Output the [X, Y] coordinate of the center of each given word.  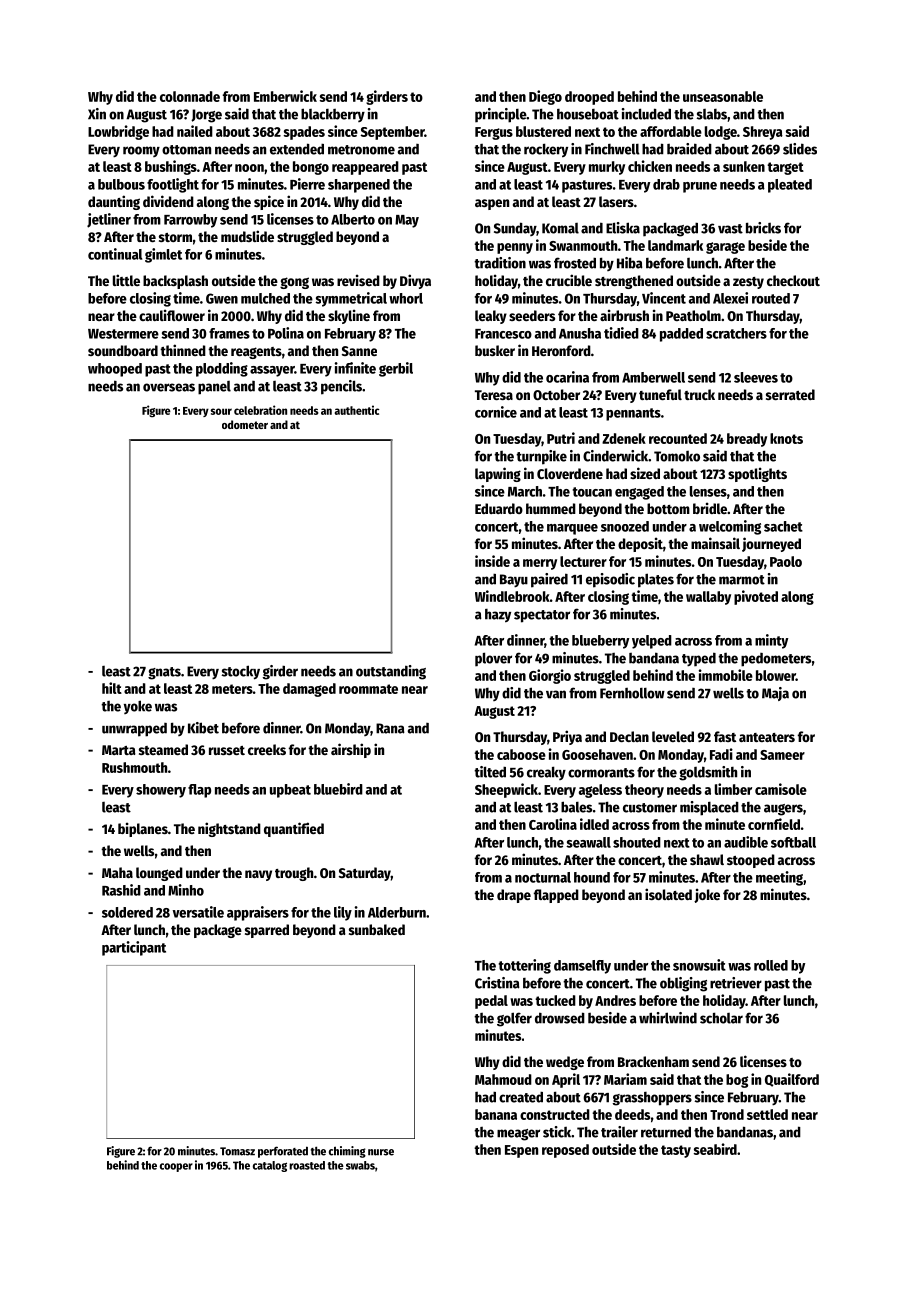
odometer [245, 424]
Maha [117, 872]
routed [771, 298]
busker [495, 350]
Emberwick [285, 96]
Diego [545, 97]
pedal [491, 1002]
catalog [270, 1166]
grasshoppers [652, 1099]
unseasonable [723, 96]
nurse [381, 1152]
